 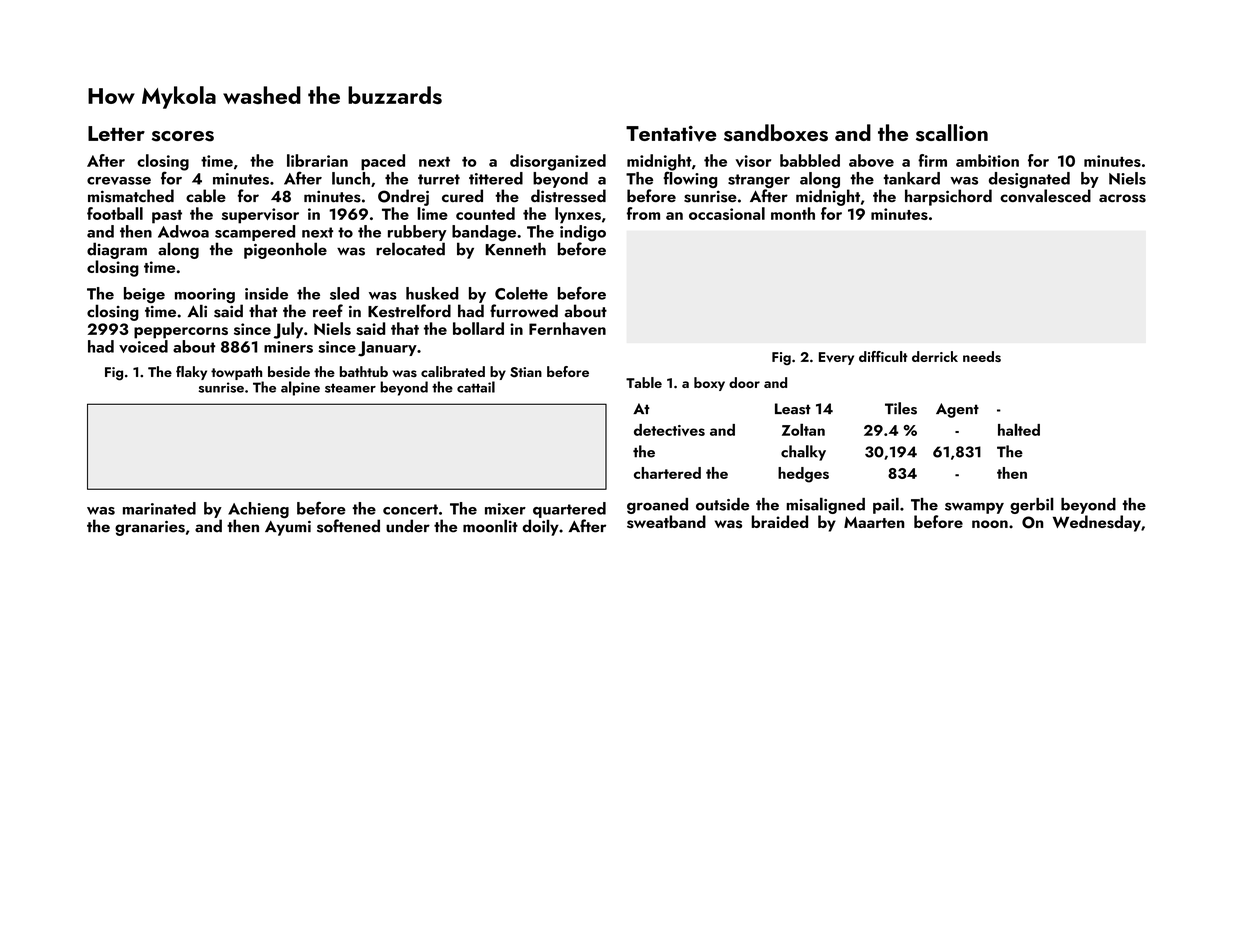 What do you see at coordinates (116, 133) in the screenshot?
I see `Letter` at bounding box center [116, 133].
